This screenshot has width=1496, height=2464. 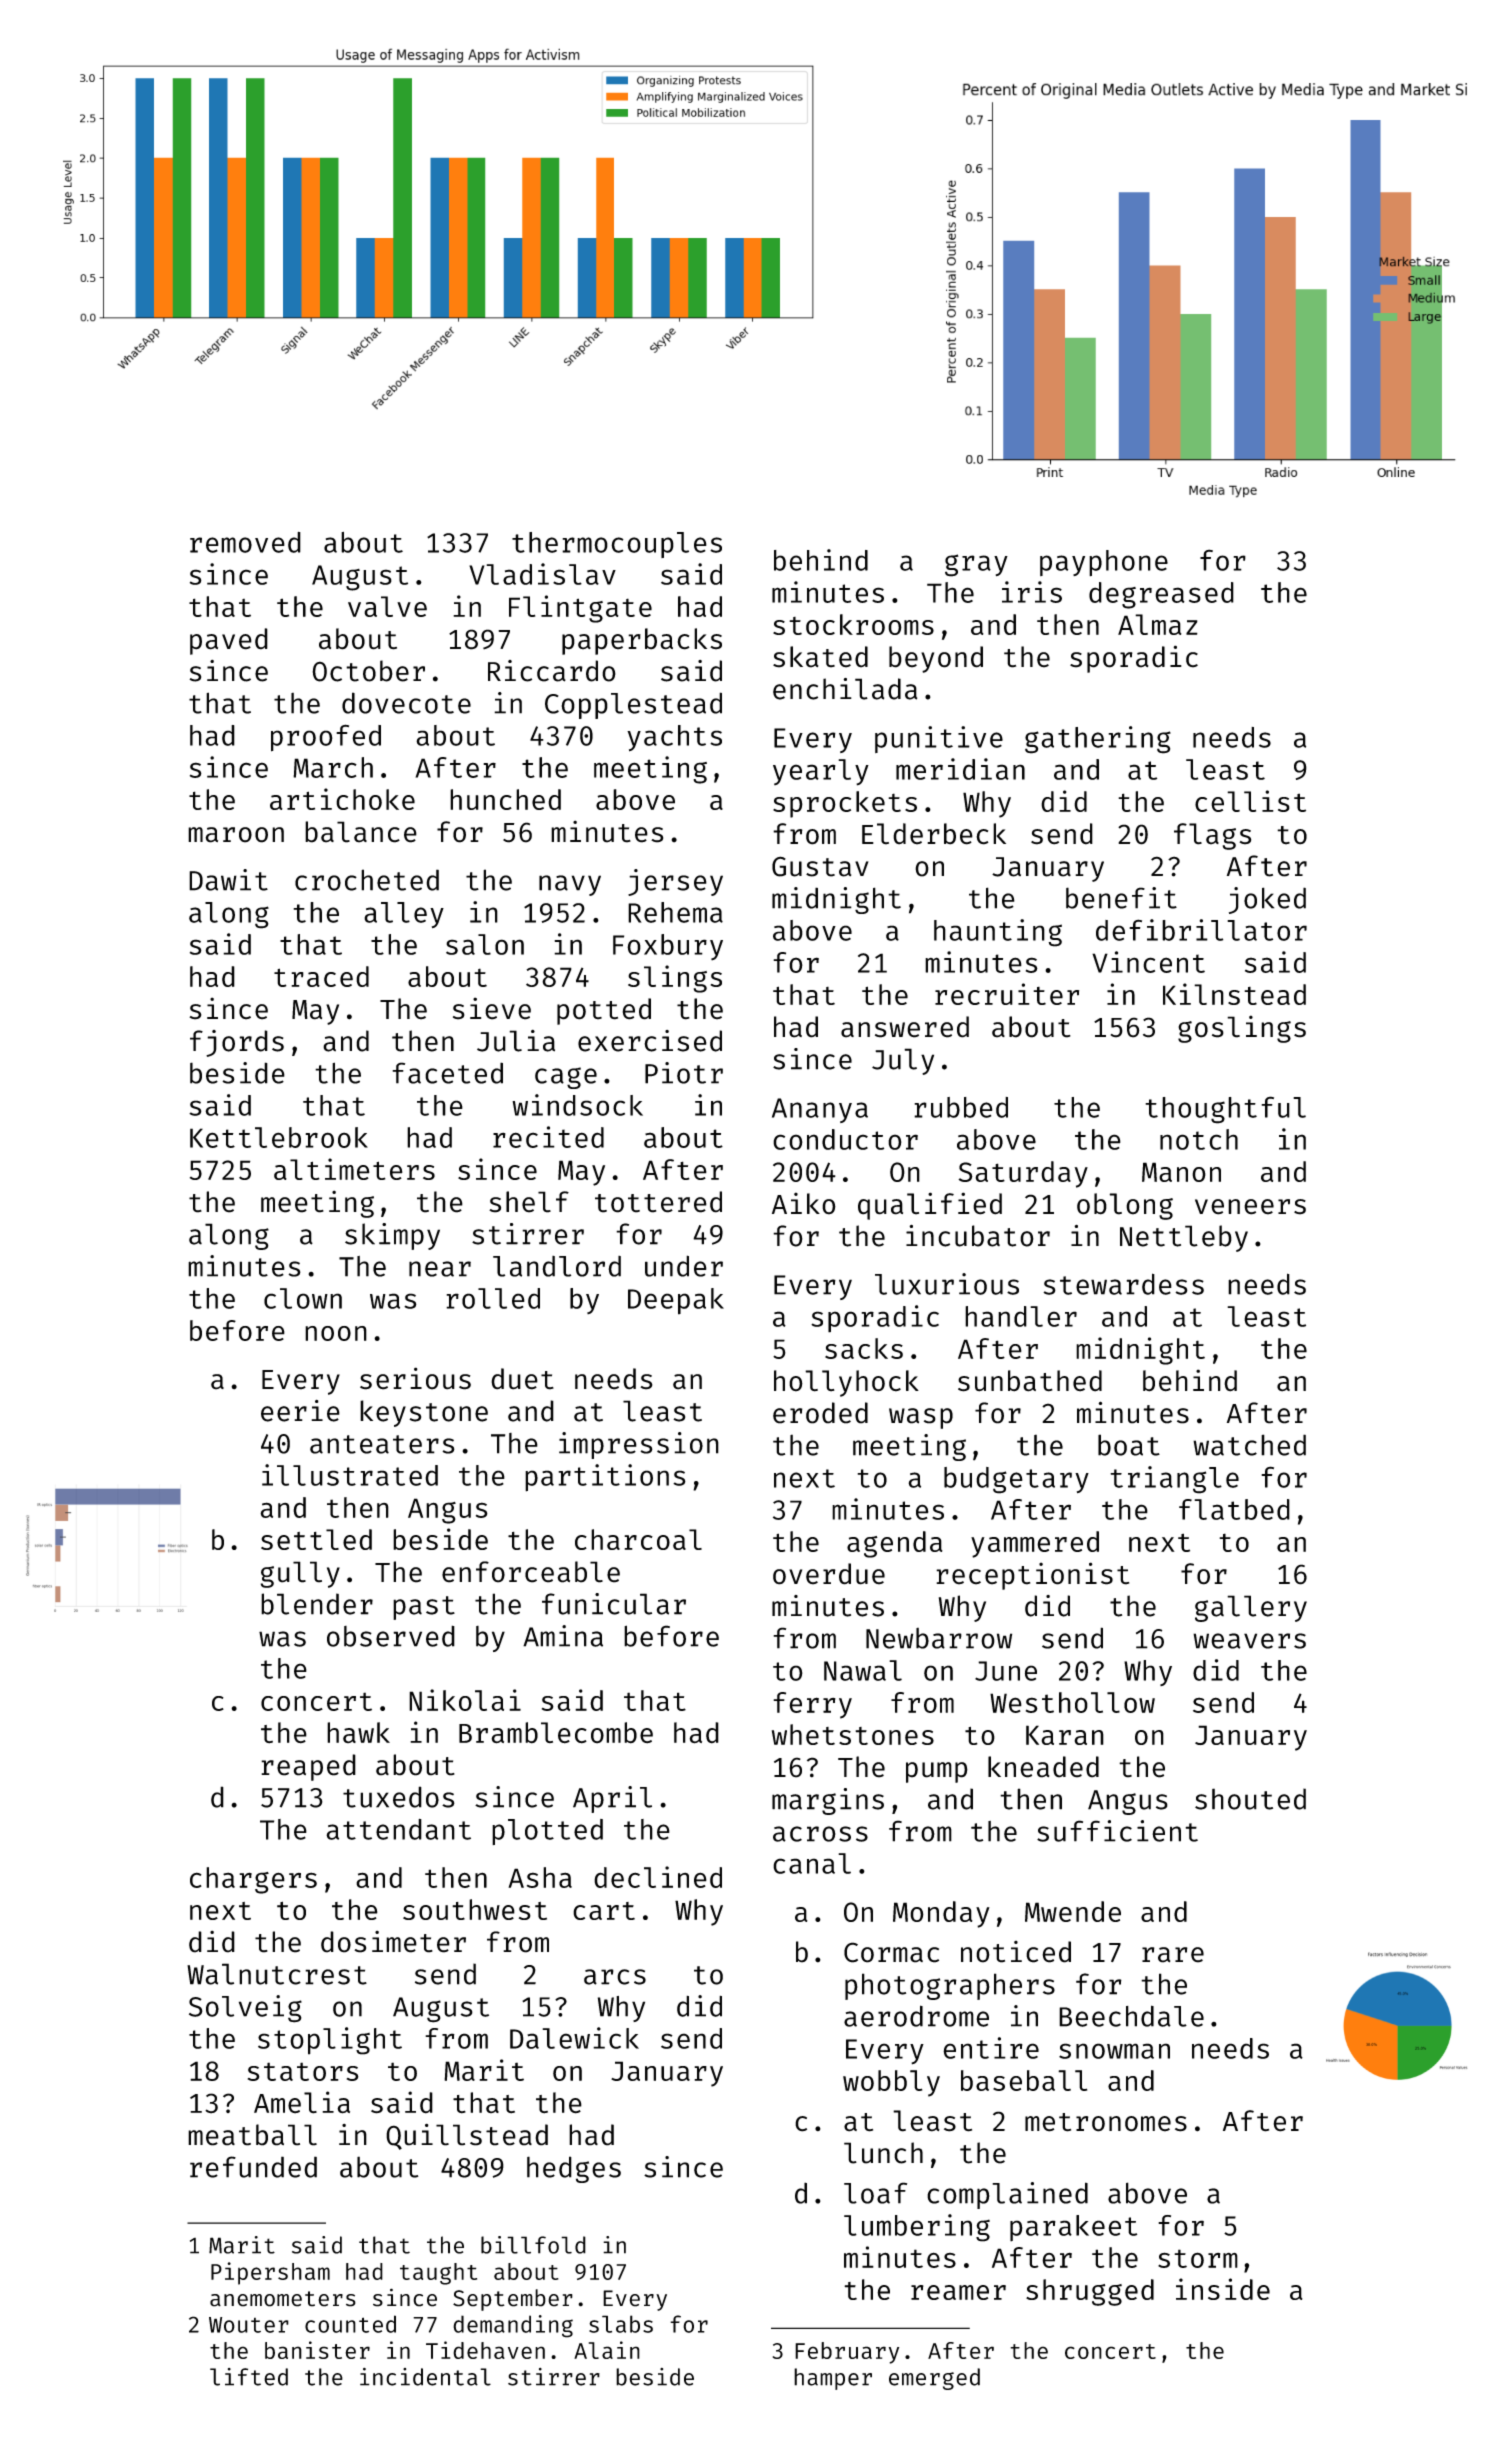 I want to click on hunched, so click(x=505, y=799).
